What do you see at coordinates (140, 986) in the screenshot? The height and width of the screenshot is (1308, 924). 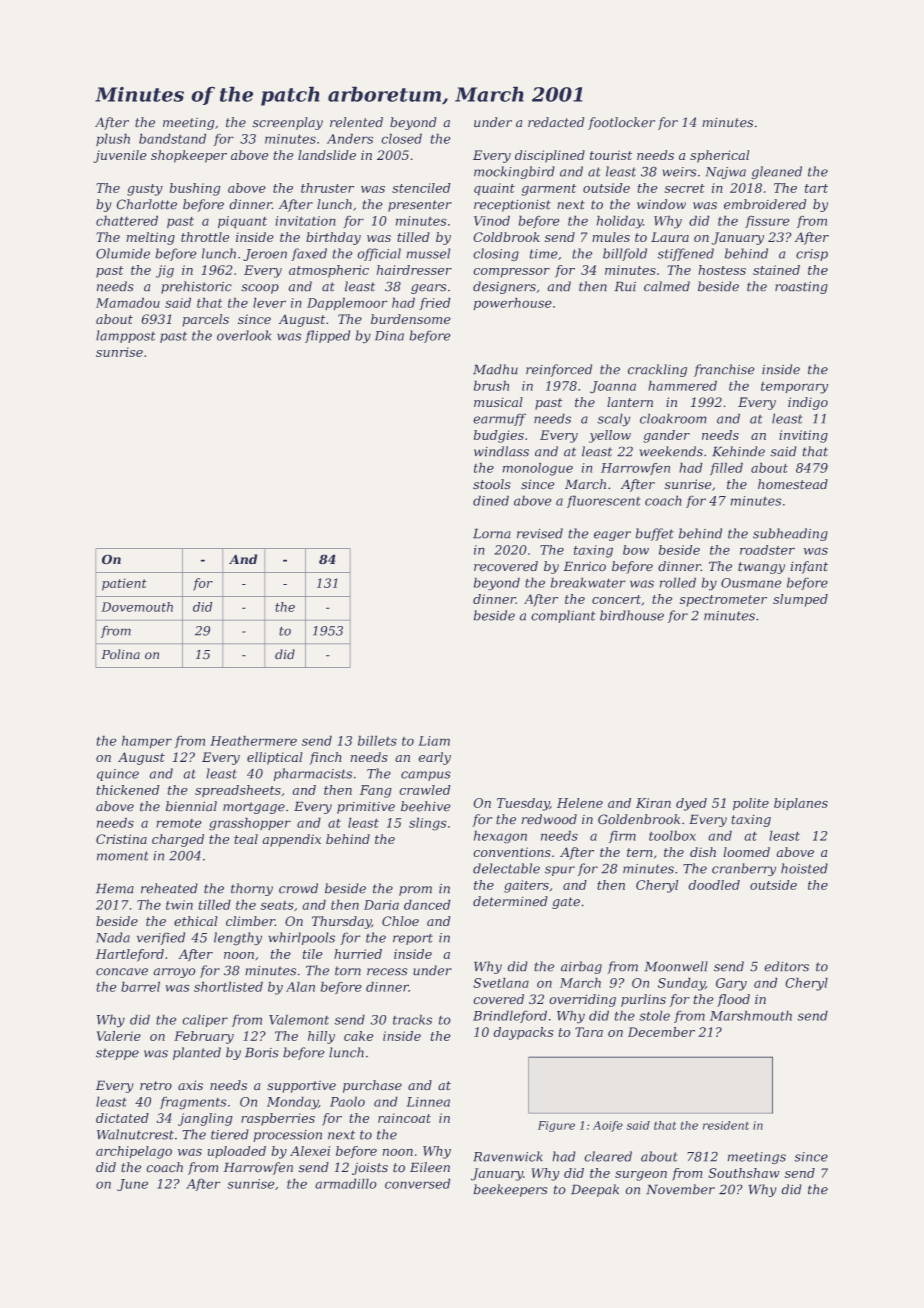 I see `barrel` at bounding box center [140, 986].
